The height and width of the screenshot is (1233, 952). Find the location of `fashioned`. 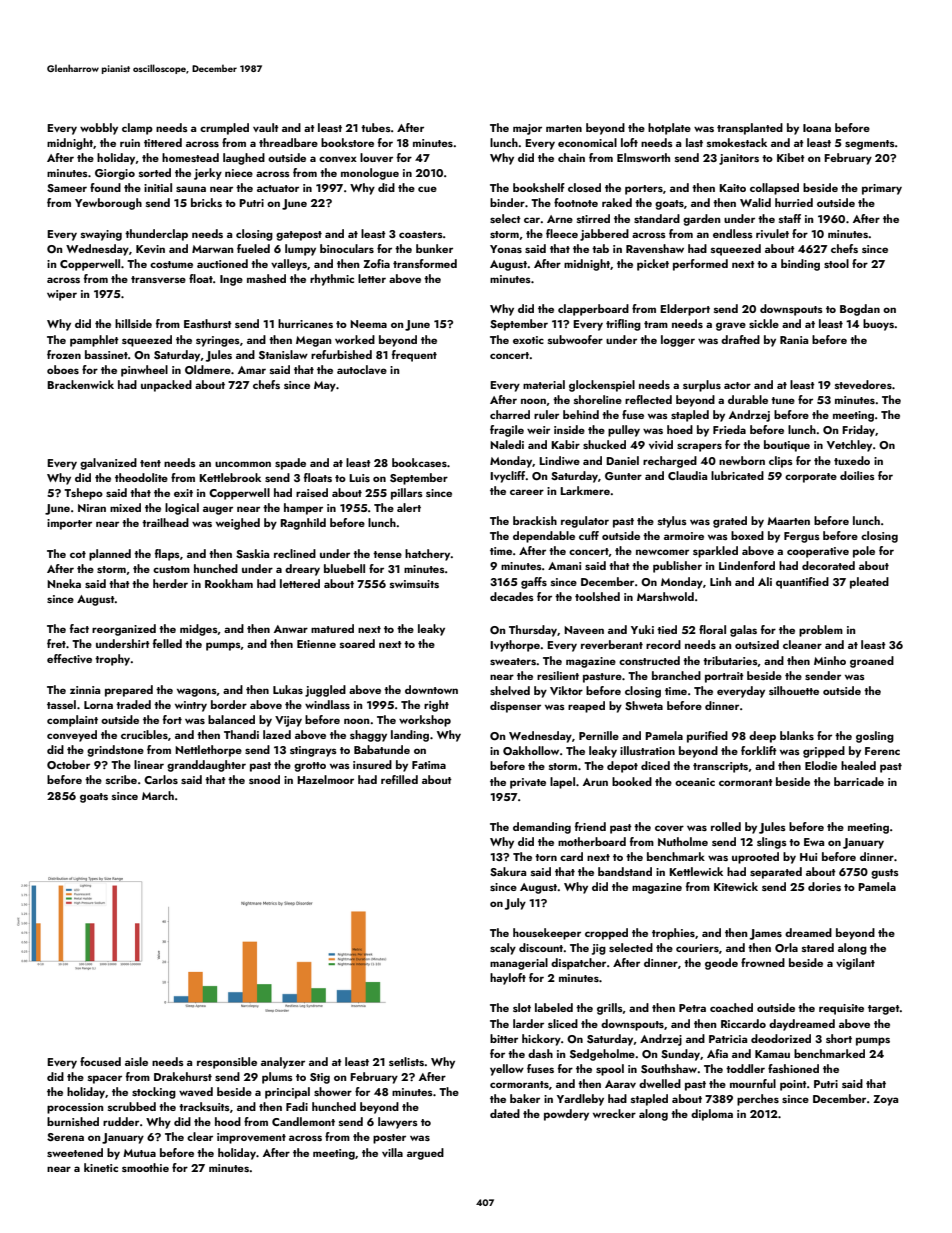

fashioned is located at coordinates (793, 1068).
